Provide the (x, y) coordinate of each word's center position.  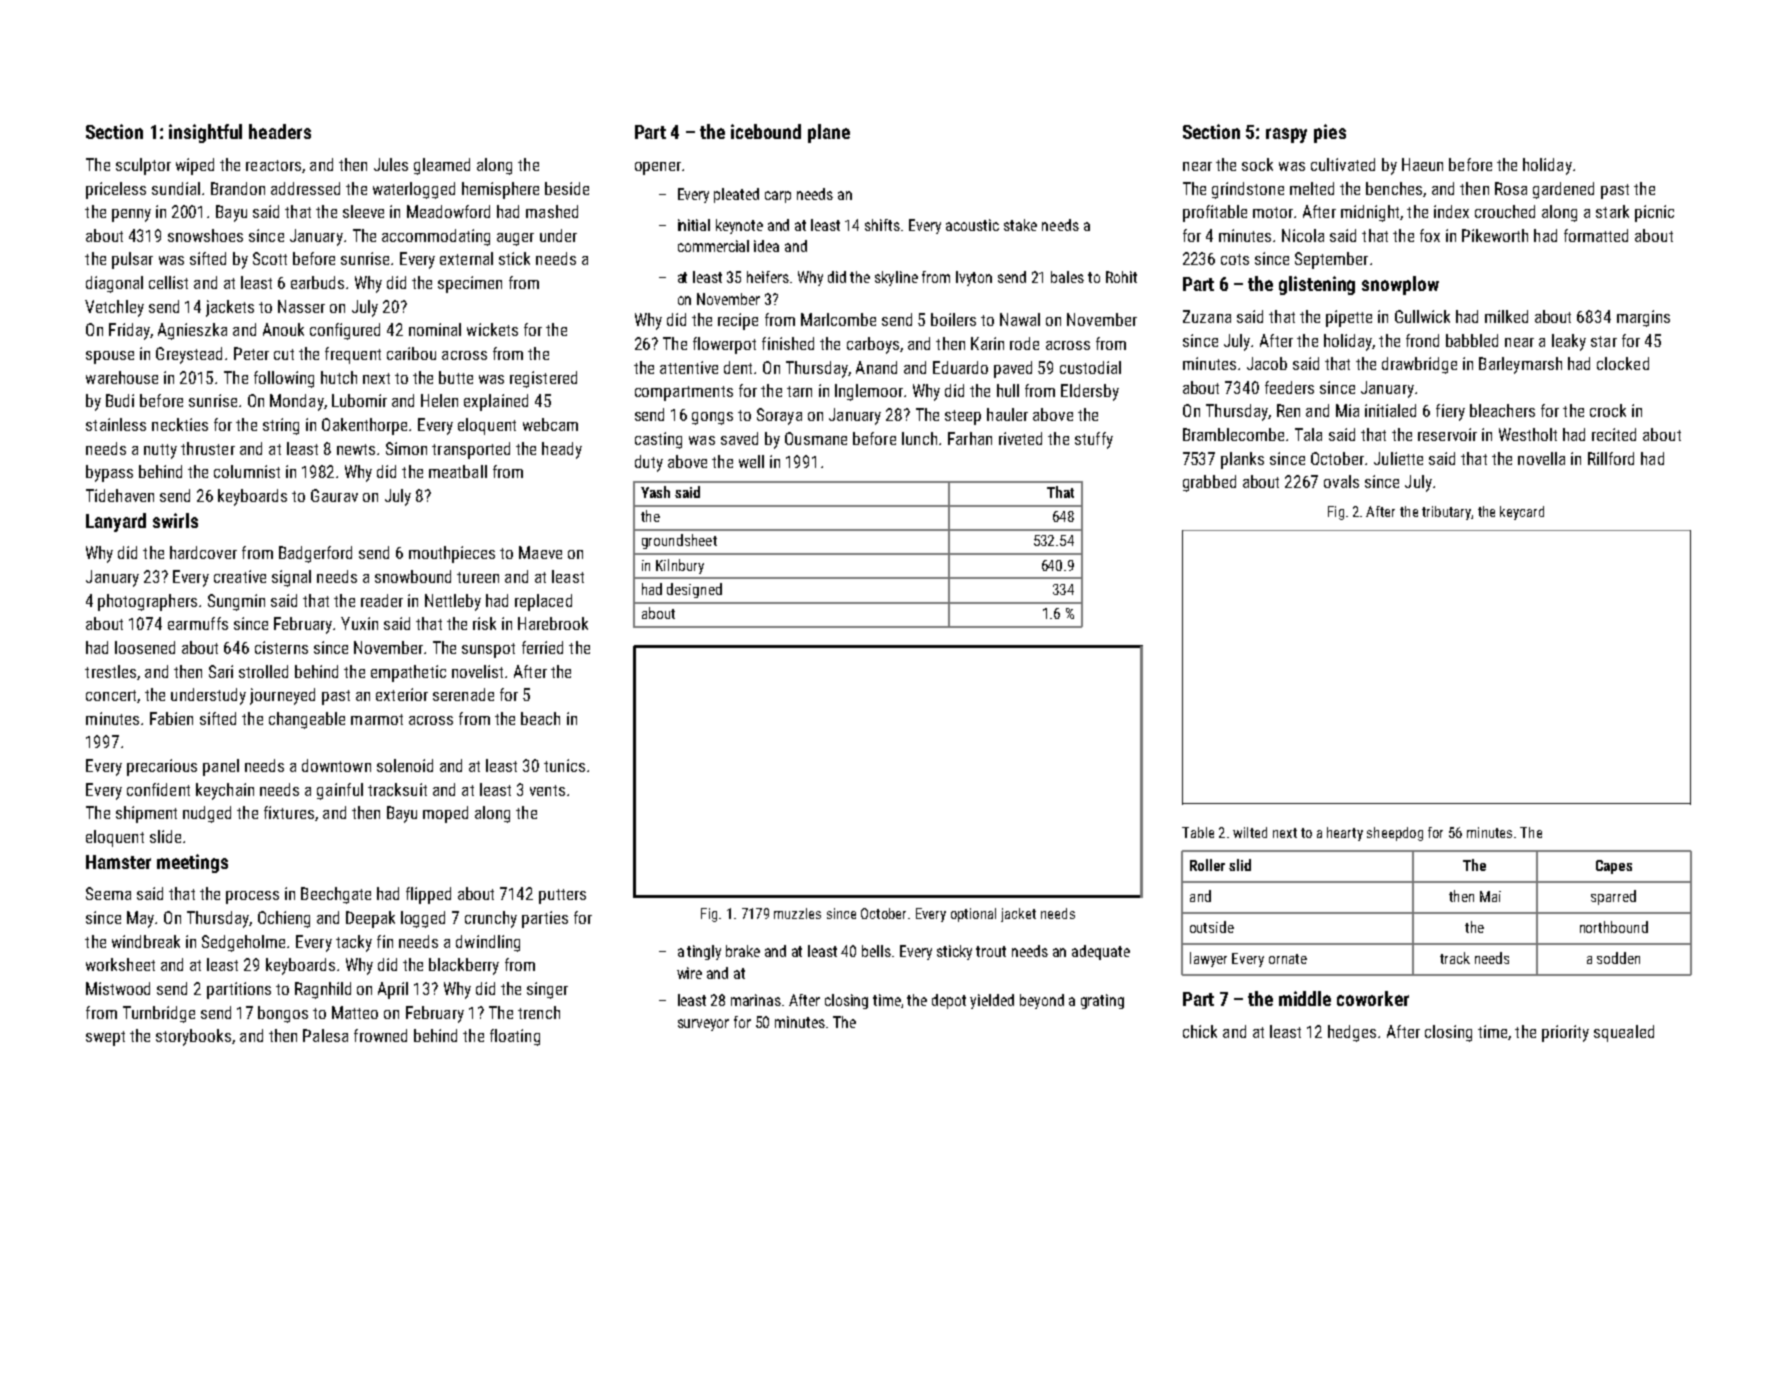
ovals (1341, 481)
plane (829, 133)
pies (1330, 133)
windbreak (146, 941)
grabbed (1209, 483)
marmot (377, 719)
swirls (175, 520)
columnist (247, 471)
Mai (1490, 896)
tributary (1446, 513)
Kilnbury (680, 566)
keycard (1522, 513)
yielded (992, 1001)
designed (694, 590)
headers (280, 131)
